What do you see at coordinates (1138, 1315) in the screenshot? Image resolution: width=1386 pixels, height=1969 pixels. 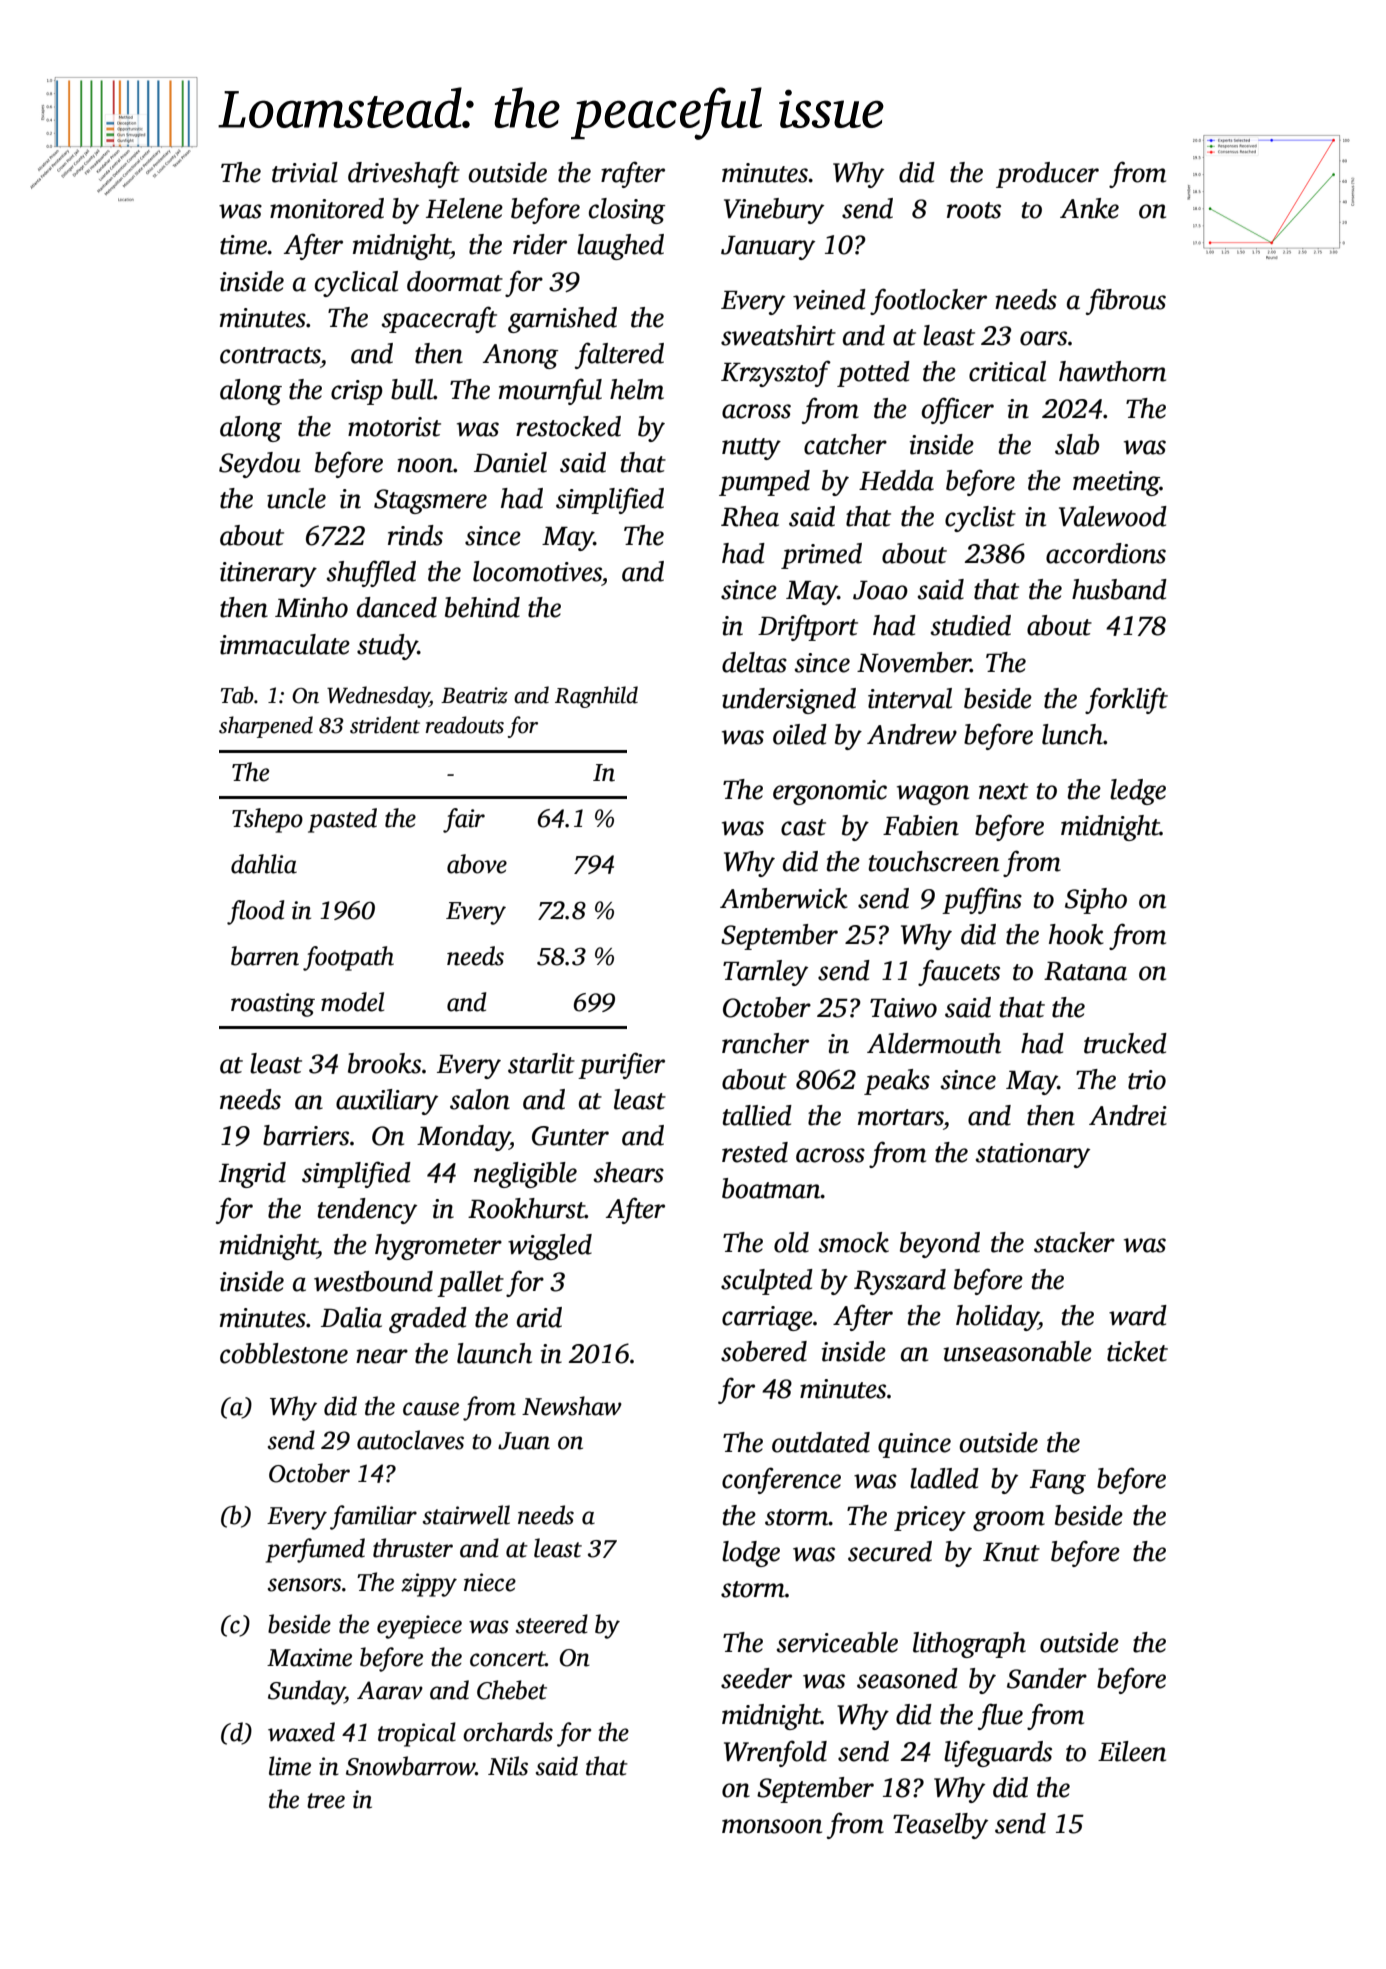 I see `ward` at bounding box center [1138, 1315].
